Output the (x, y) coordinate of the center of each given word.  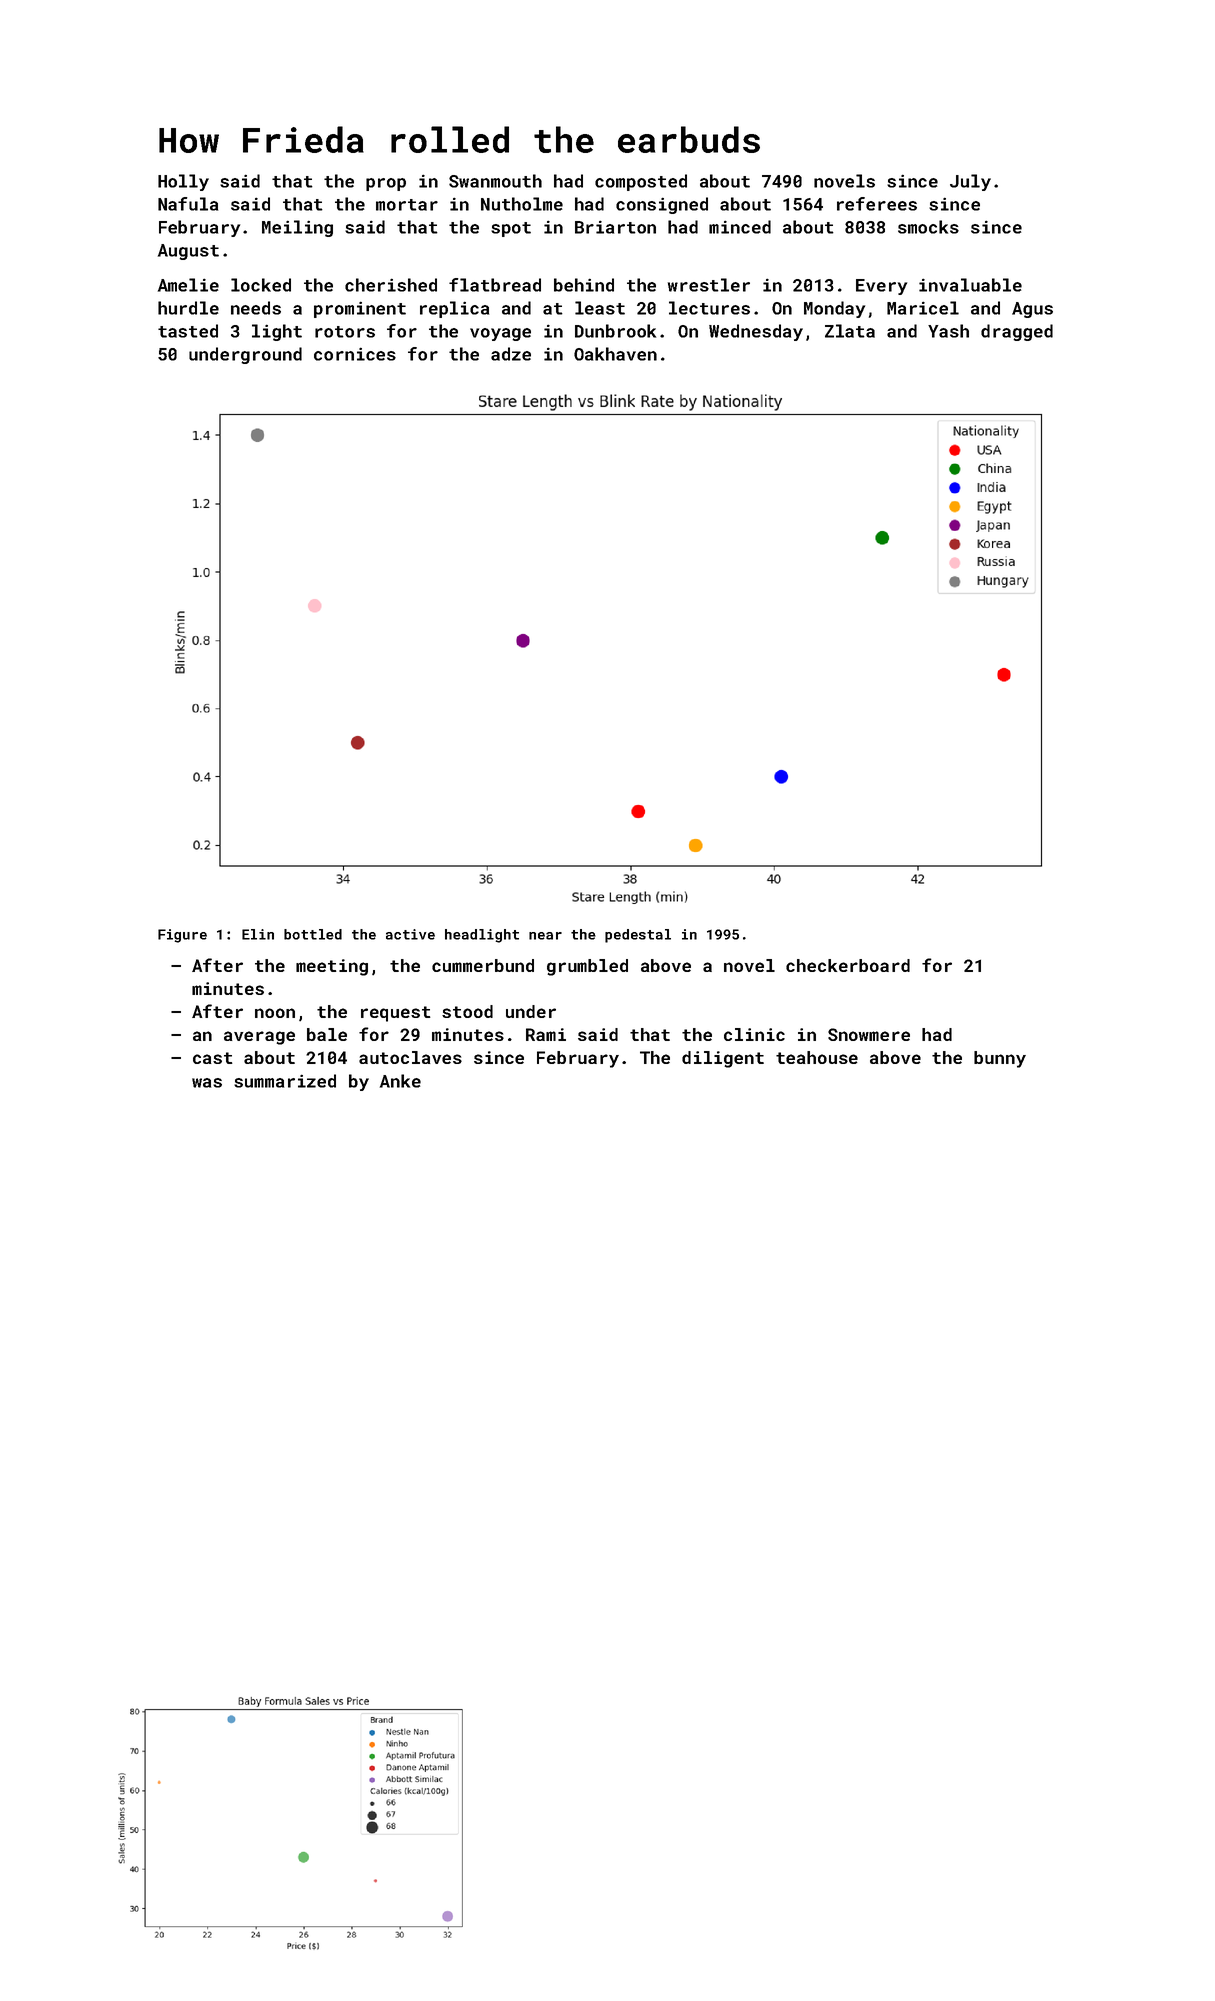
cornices (355, 354)
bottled (313, 934)
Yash (948, 331)
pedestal (638, 936)
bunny (1000, 1059)
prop (386, 184)
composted (641, 182)
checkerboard (848, 965)
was (207, 1083)
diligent (723, 1059)
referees (877, 204)
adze (511, 354)
